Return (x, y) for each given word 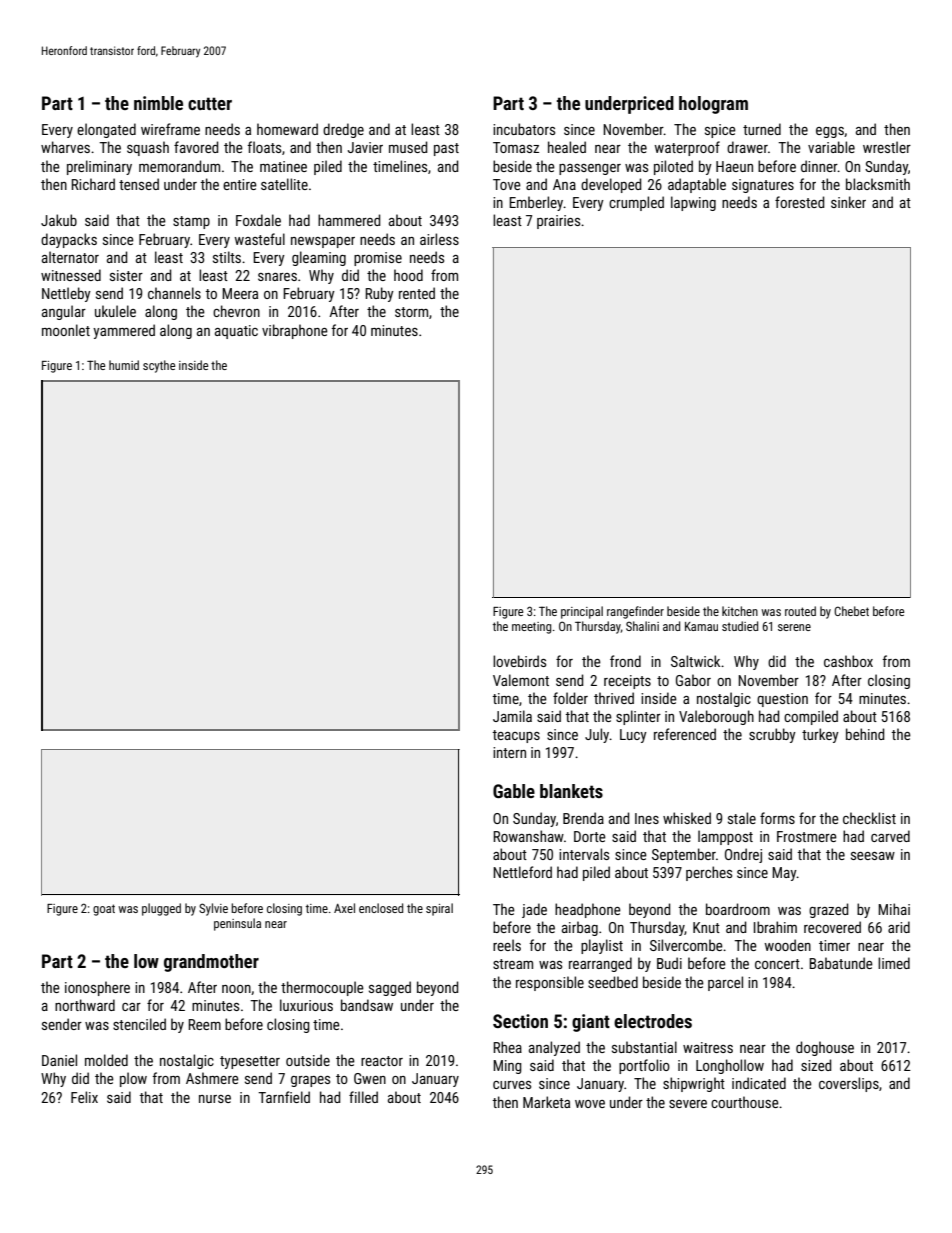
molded (106, 1060)
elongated (106, 130)
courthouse (745, 1102)
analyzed (554, 1048)
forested (800, 202)
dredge (343, 130)
